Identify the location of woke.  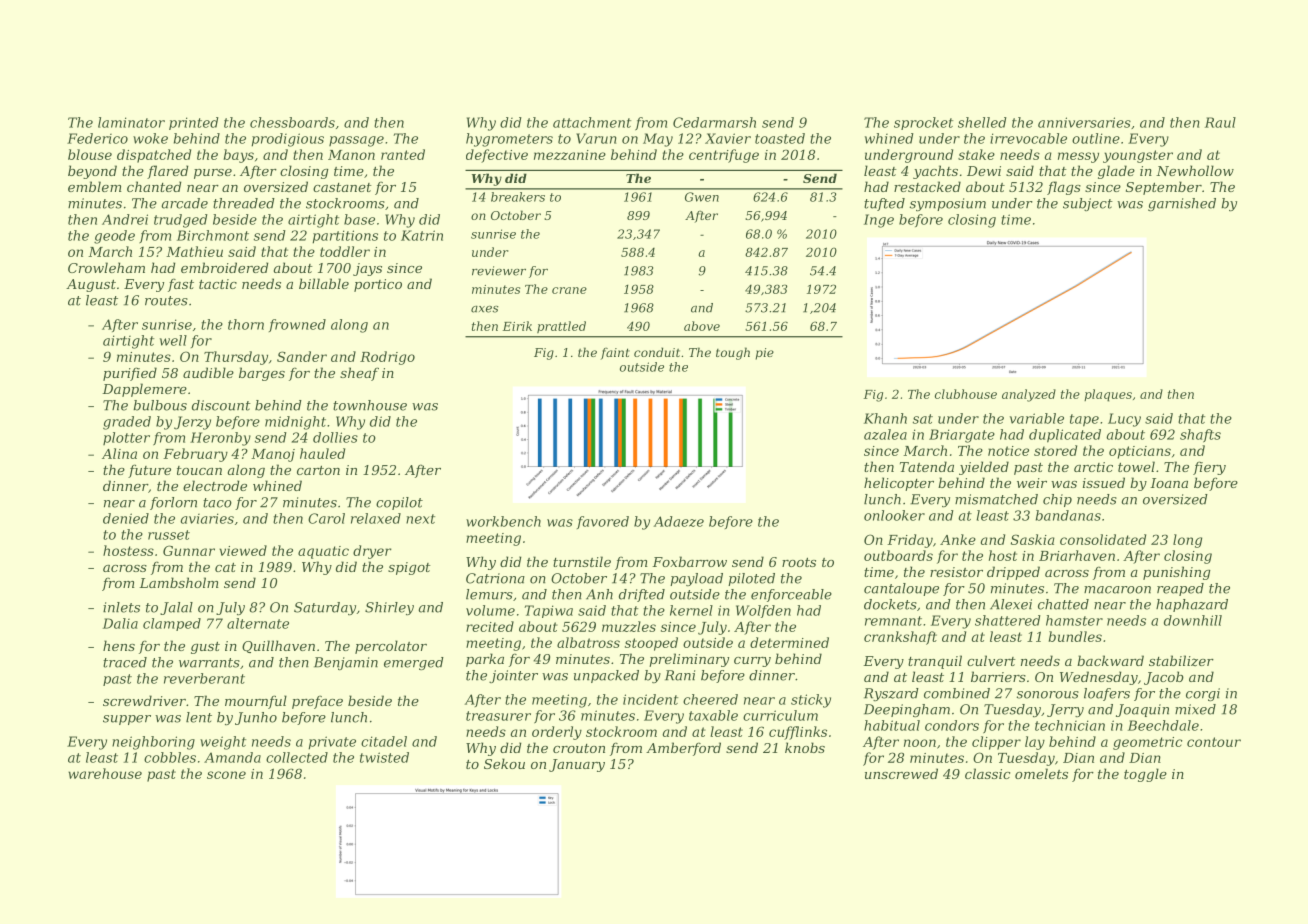
(150, 138).
